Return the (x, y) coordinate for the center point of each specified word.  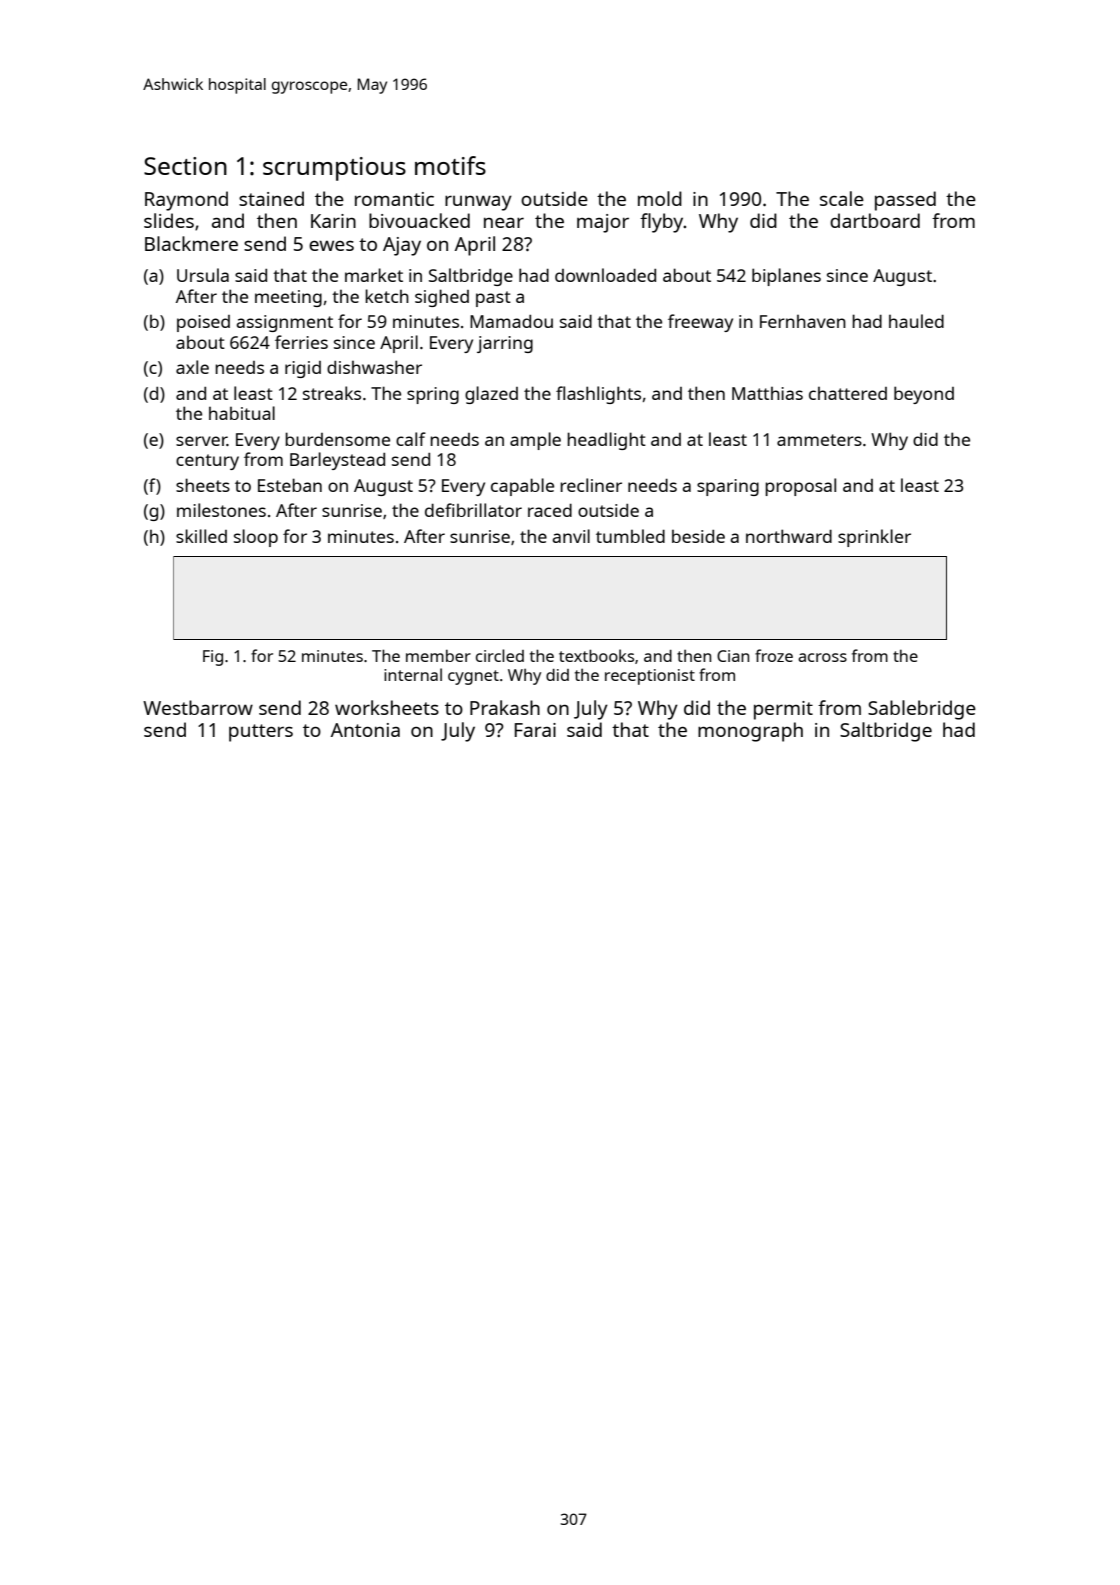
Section (185, 166)
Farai (535, 730)
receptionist (650, 677)
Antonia (365, 730)
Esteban (290, 485)
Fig (213, 658)
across (822, 657)
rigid (303, 369)
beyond (924, 395)
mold (660, 198)
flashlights (598, 395)
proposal (800, 487)
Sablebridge (922, 710)
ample (535, 441)
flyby (662, 223)
